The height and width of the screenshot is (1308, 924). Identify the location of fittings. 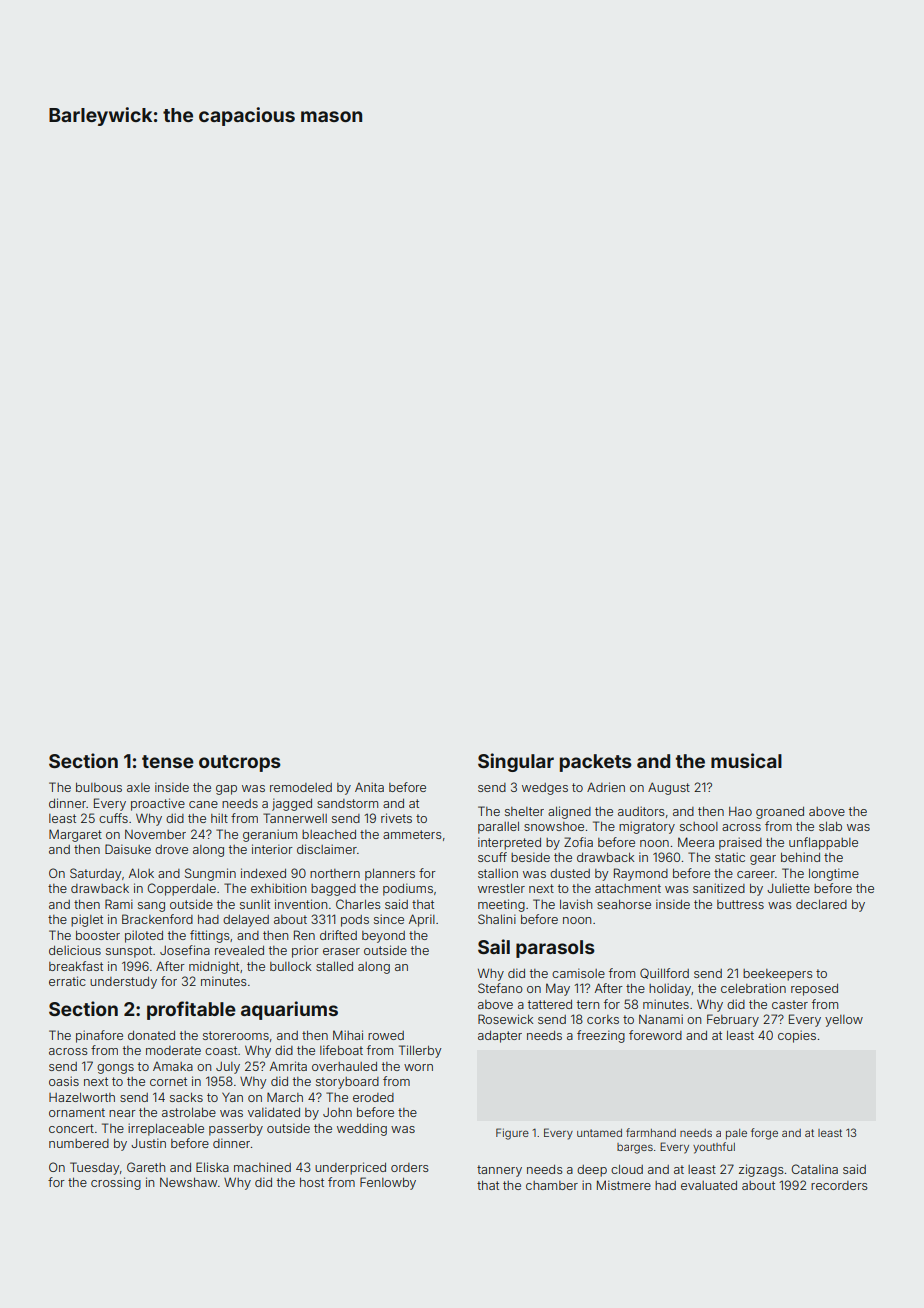
(210, 936).
